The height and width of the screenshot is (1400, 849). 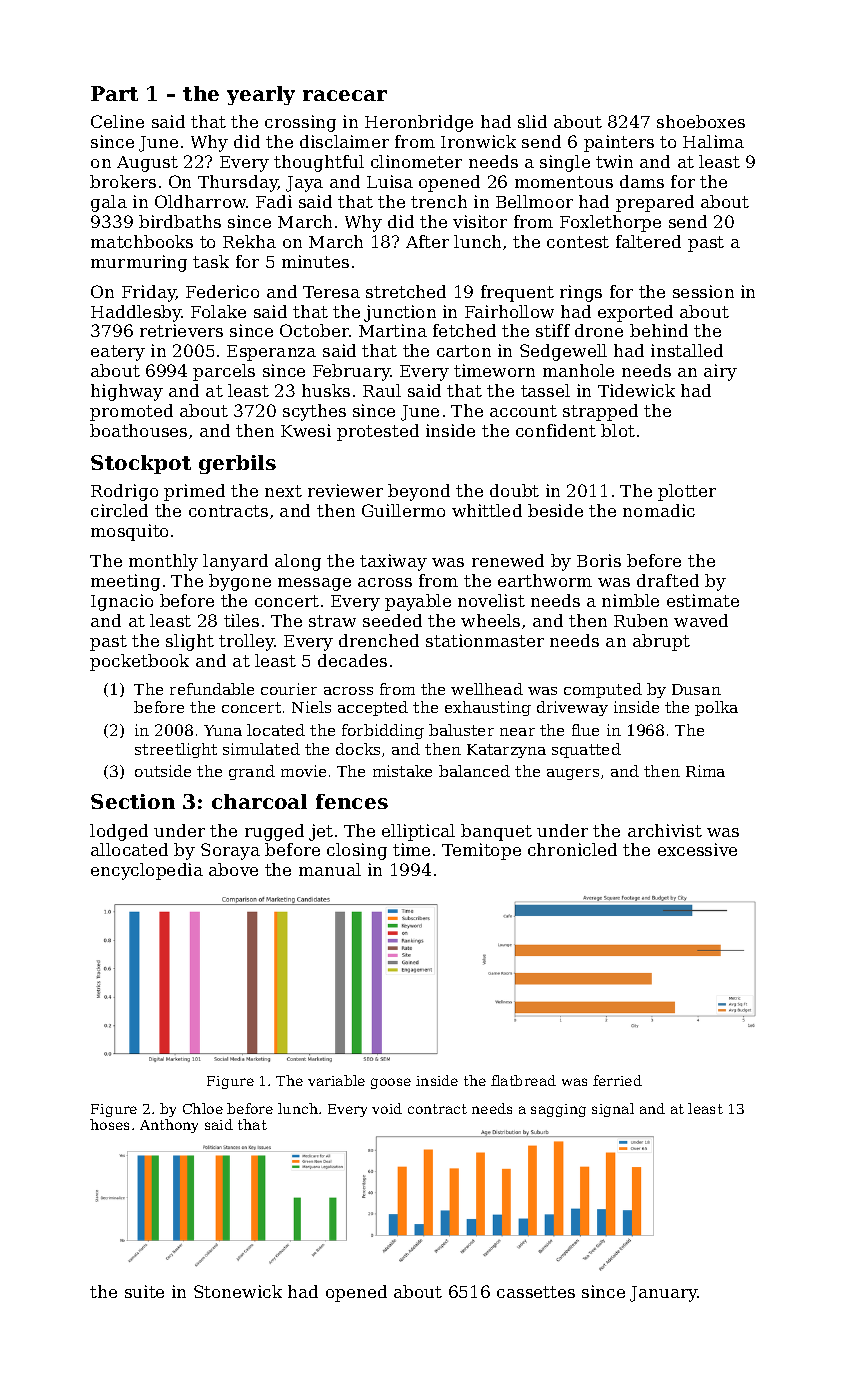 What do you see at coordinates (345, 95) in the screenshot?
I see `racecar` at bounding box center [345, 95].
